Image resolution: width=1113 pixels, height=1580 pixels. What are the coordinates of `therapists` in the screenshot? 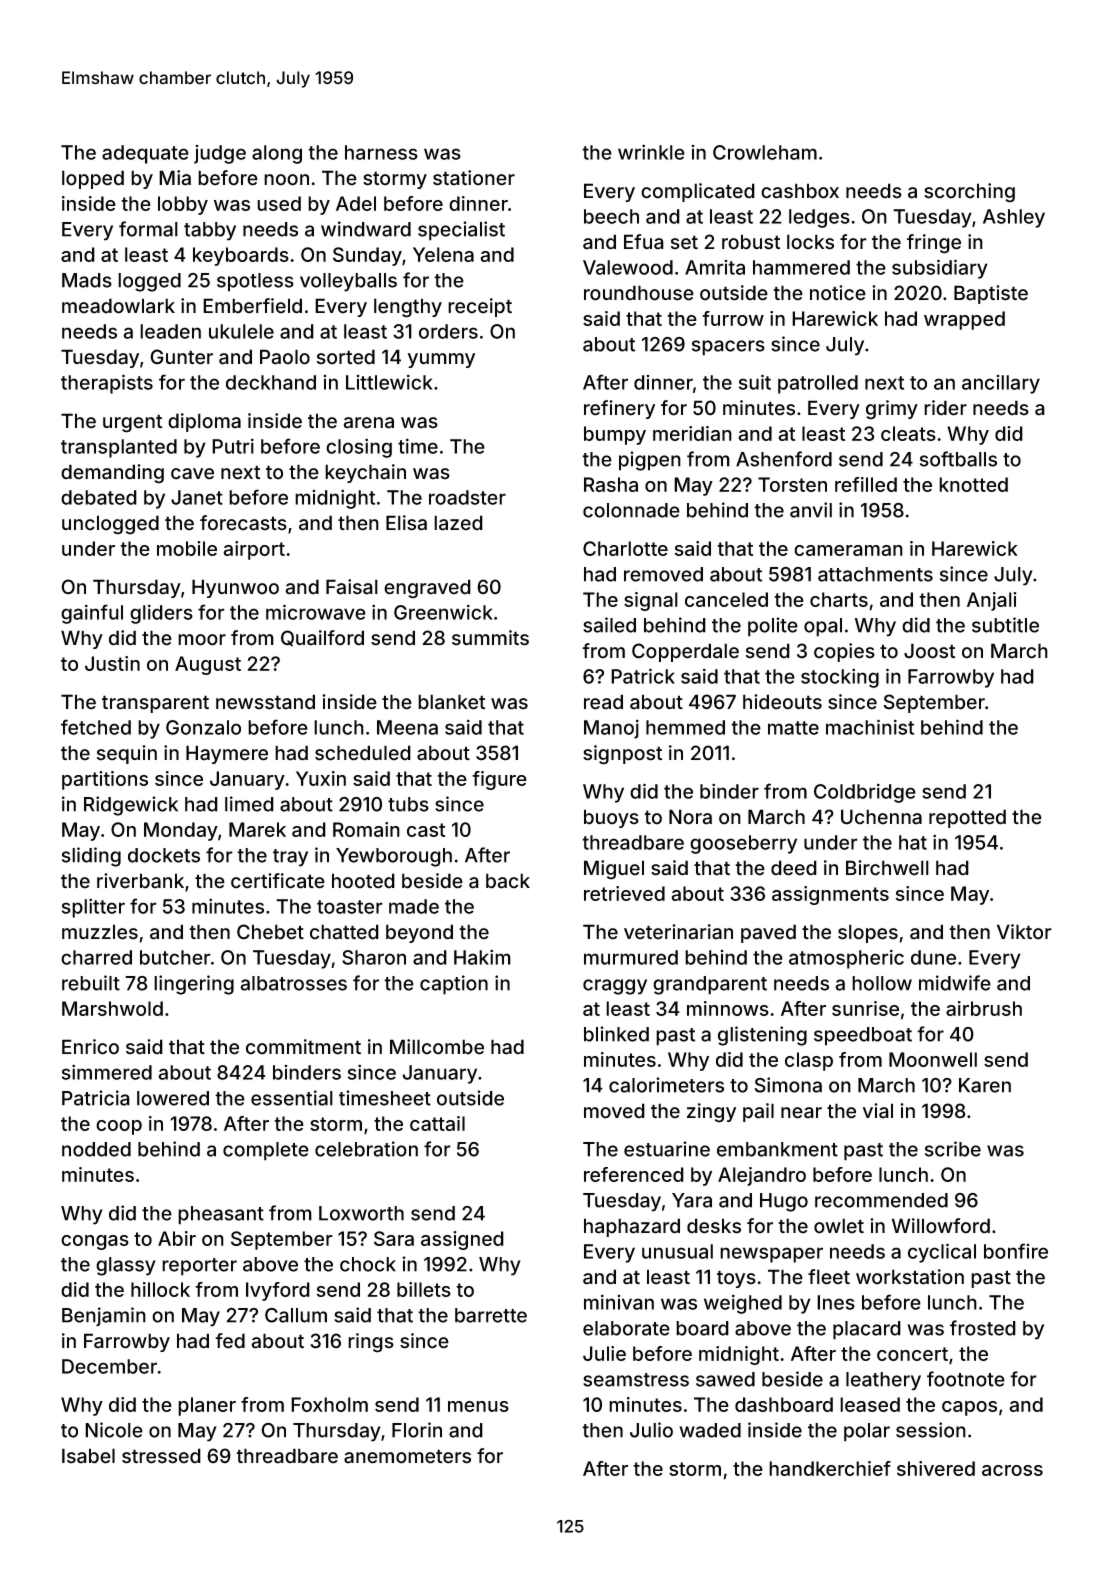 It's located at (107, 384).
